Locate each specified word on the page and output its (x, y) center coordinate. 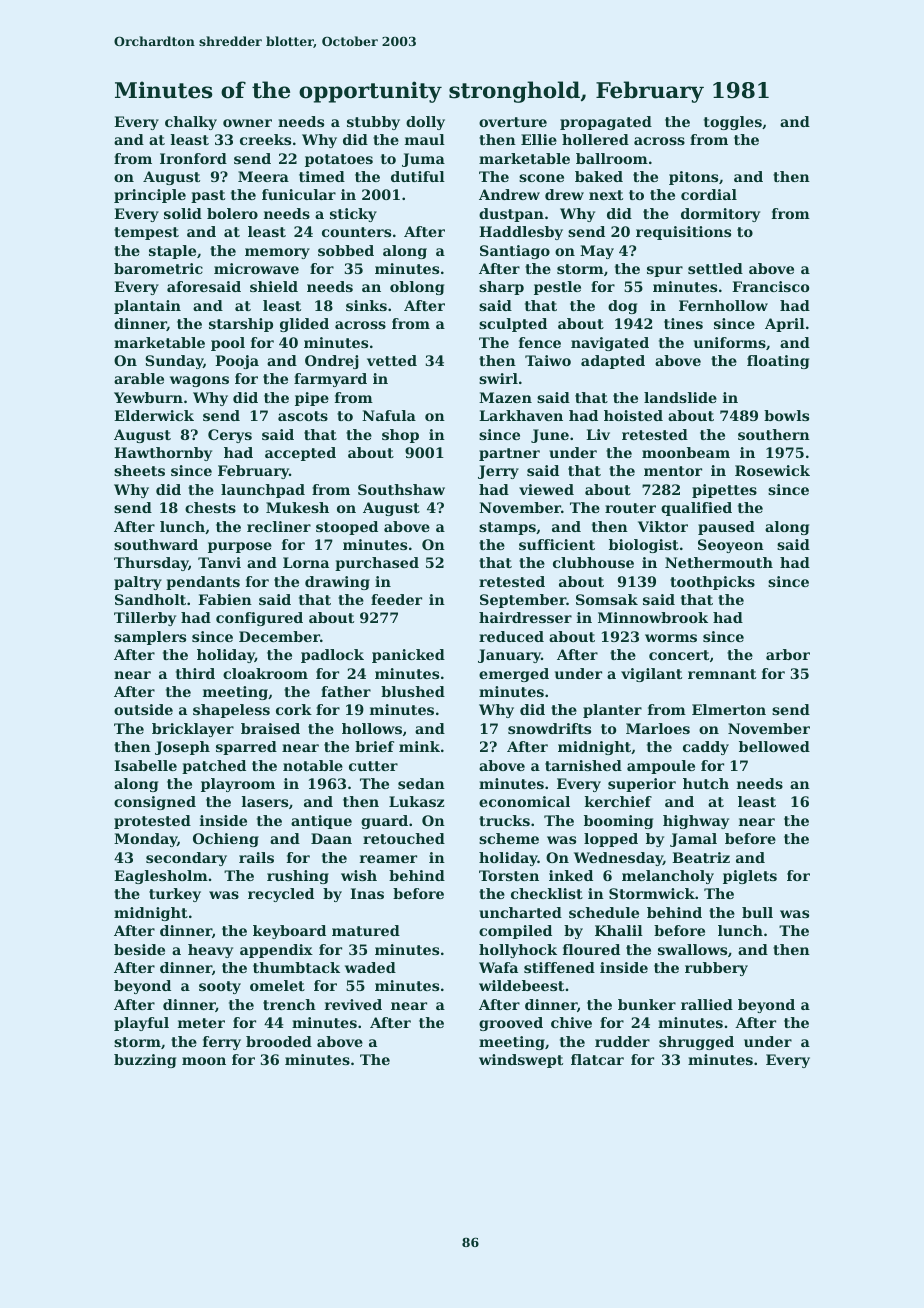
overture (513, 122)
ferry (222, 1043)
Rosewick (772, 470)
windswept (521, 1061)
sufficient (557, 544)
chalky (191, 123)
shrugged (696, 1043)
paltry (138, 583)
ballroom (612, 158)
